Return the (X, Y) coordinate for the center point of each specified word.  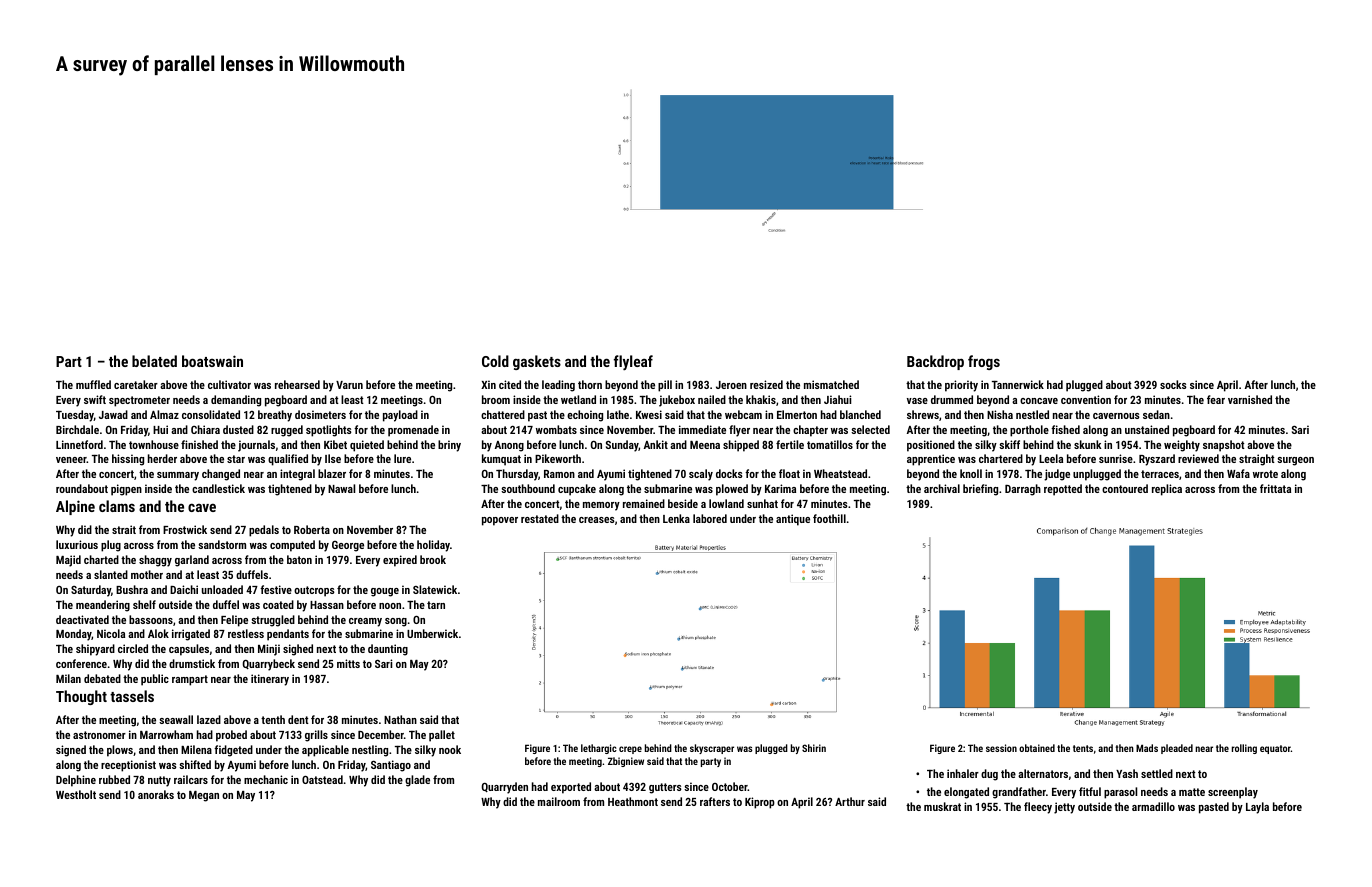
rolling (1244, 749)
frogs (984, 362)
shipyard (95, 650)
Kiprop (760, 803)
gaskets (537, 362)
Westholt (76, 794)
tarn (436, 605)
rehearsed (297, 384)
